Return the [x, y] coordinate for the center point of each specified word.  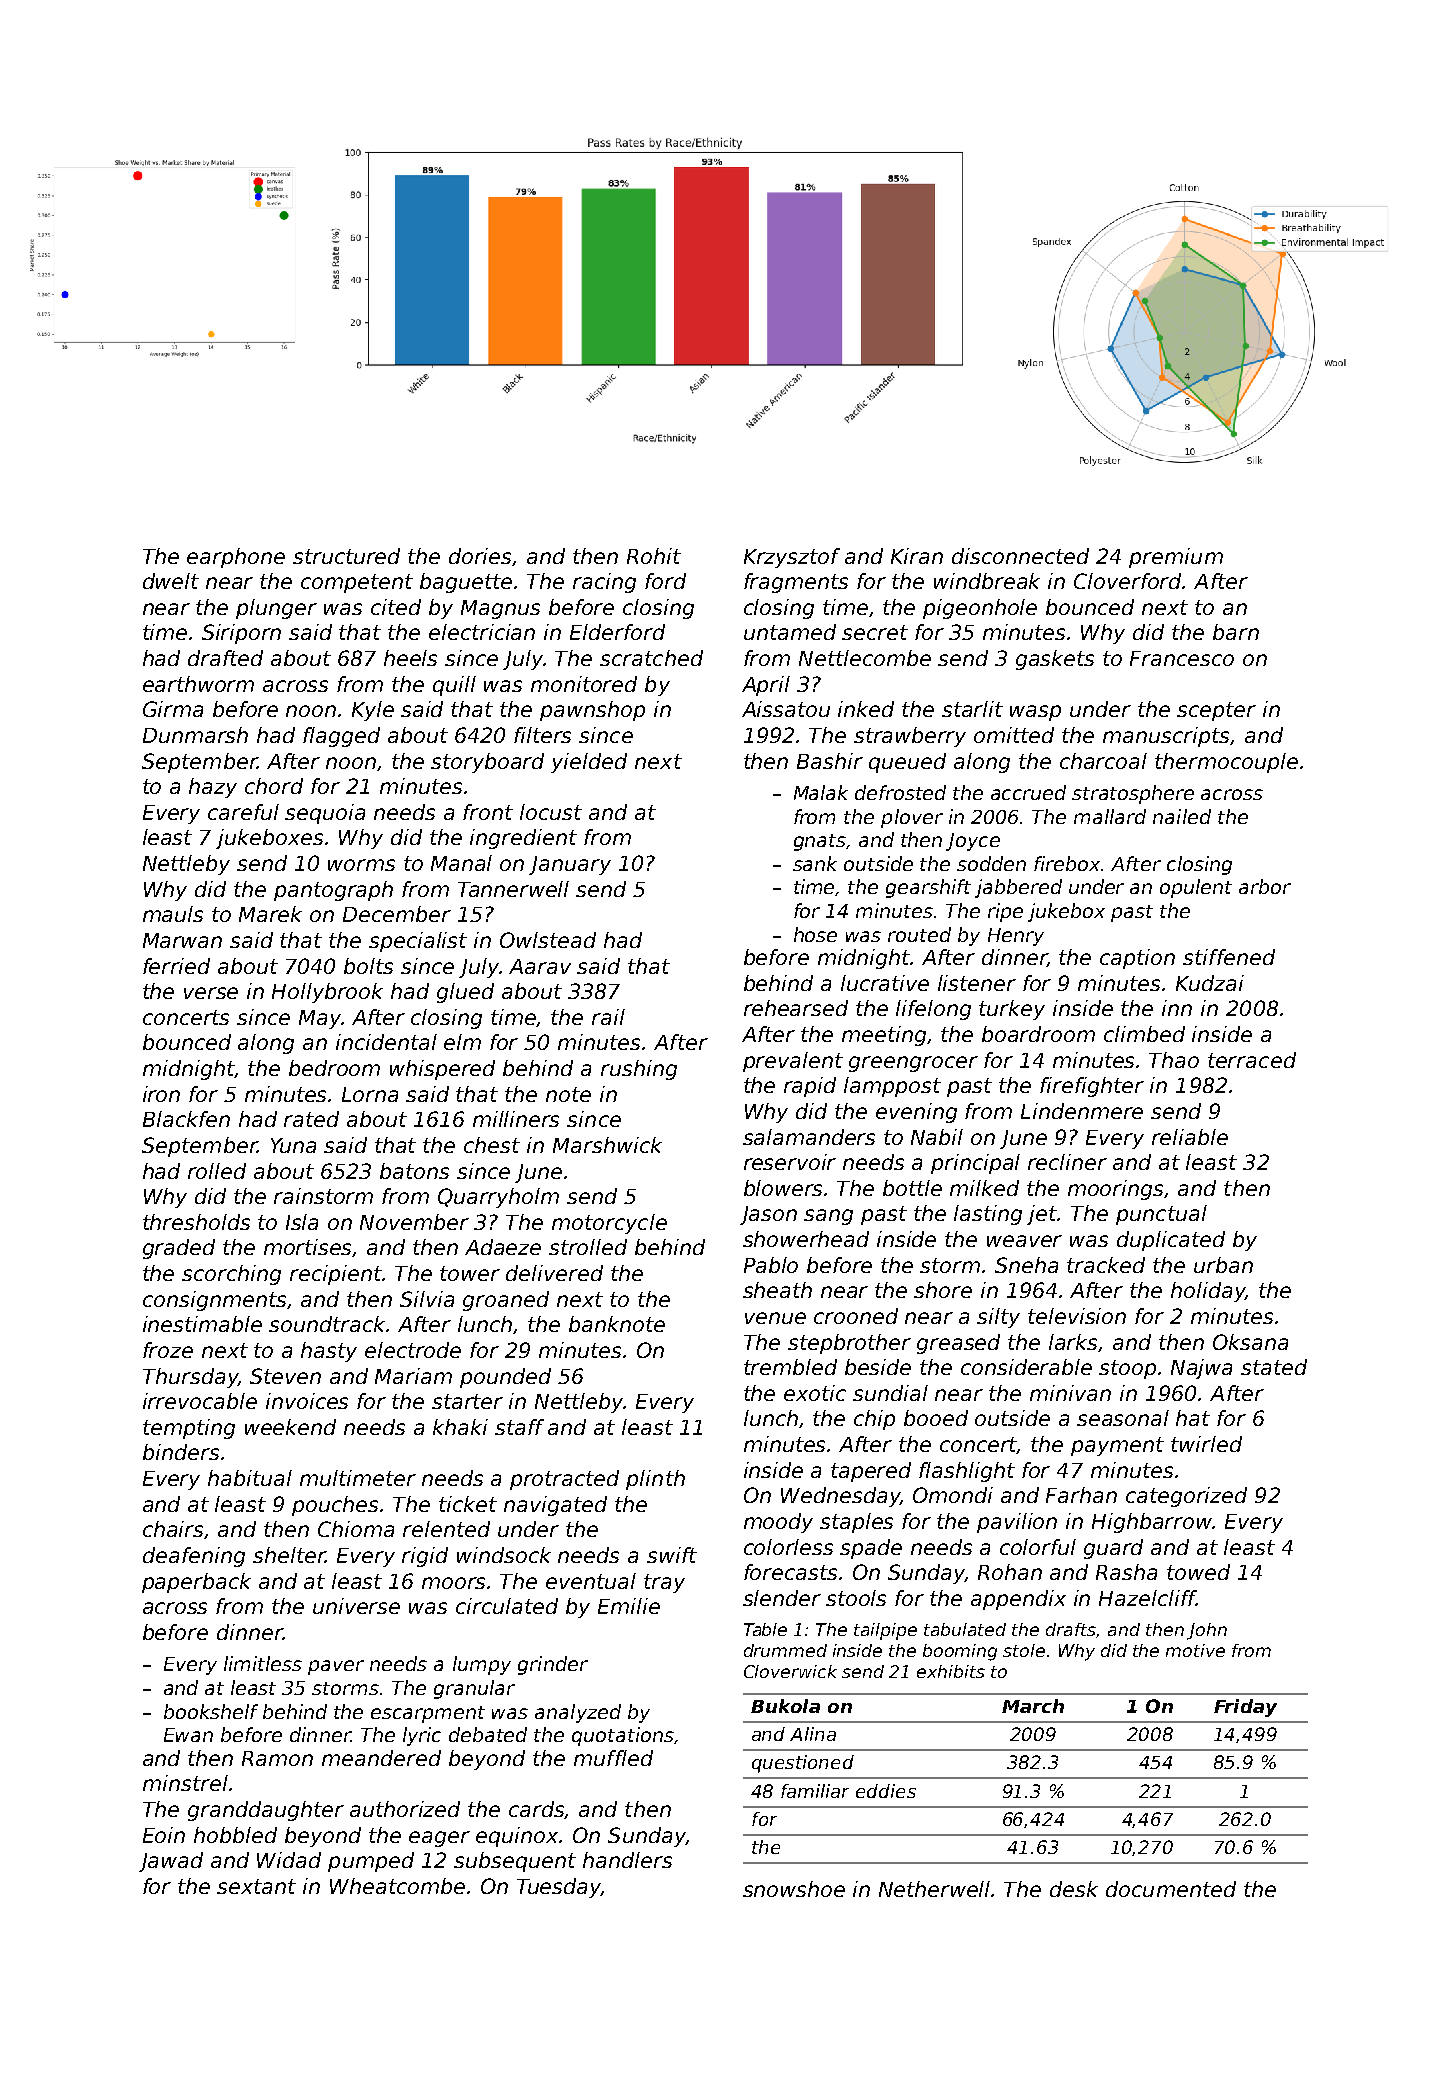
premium [1176, 558]
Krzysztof [792, 558]
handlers [627, 1860]
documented [1171, 1889]
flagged [341, 737]
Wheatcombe [397, 1886]
